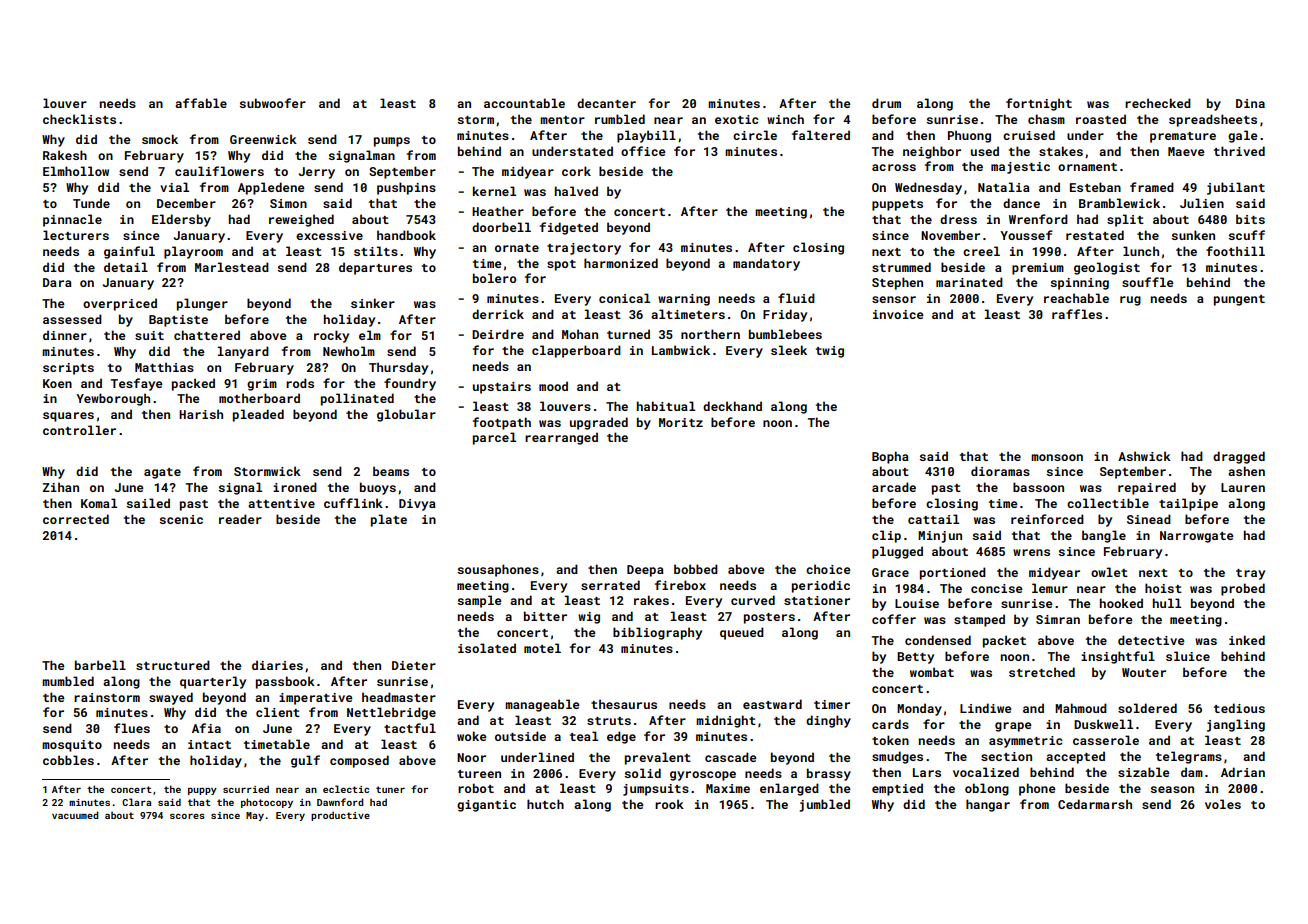  Describe the element at coordinates (414, 665) in the document. I see `Dieter` at that location.
